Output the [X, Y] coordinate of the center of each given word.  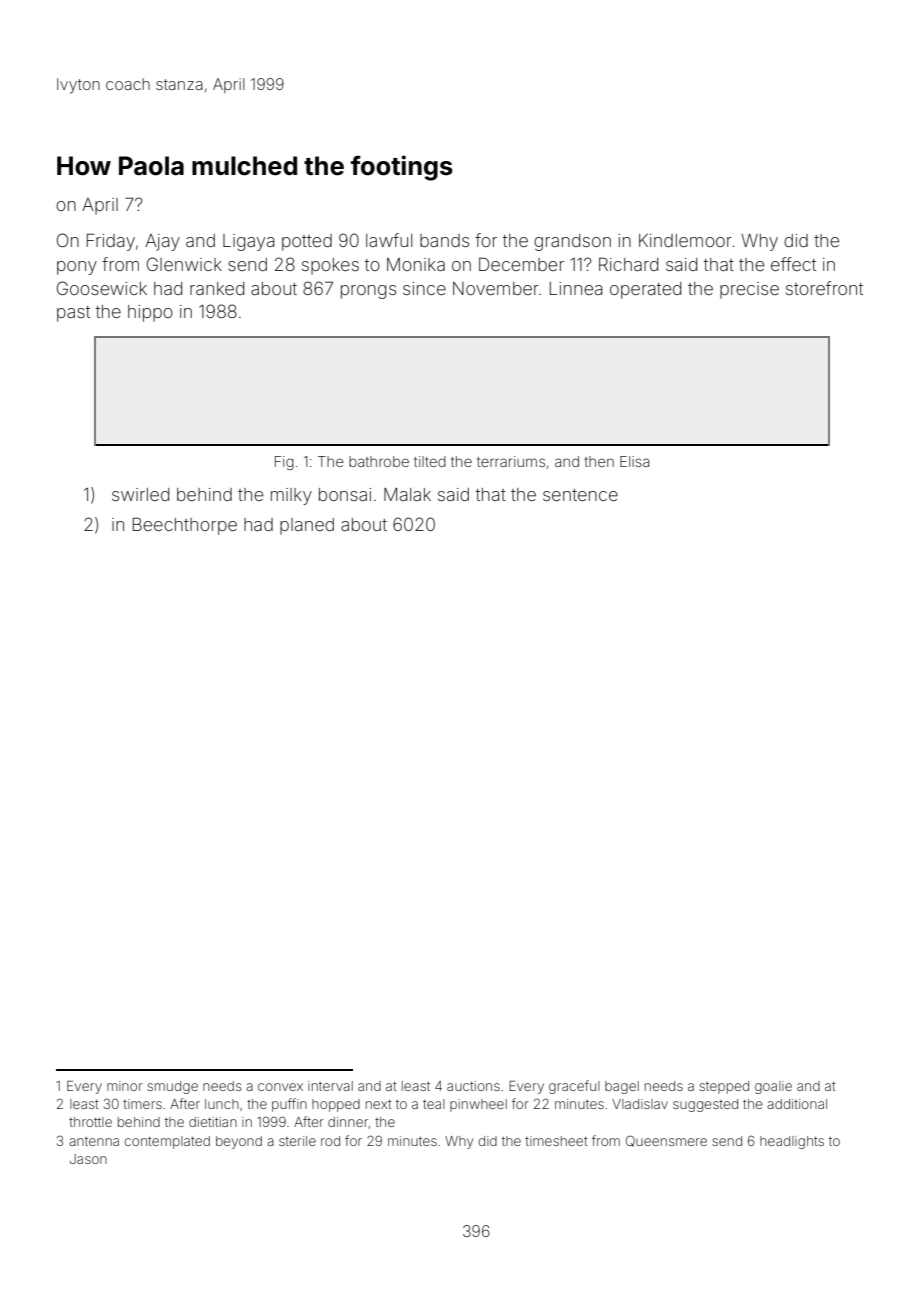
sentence [580, 495]
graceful [574, 1087]
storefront [824, 288]
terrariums [511, 461]
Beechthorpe [185, 526]
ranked [217, 288]
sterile [297, 1141]
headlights [792, 1142]
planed [307, 526]
